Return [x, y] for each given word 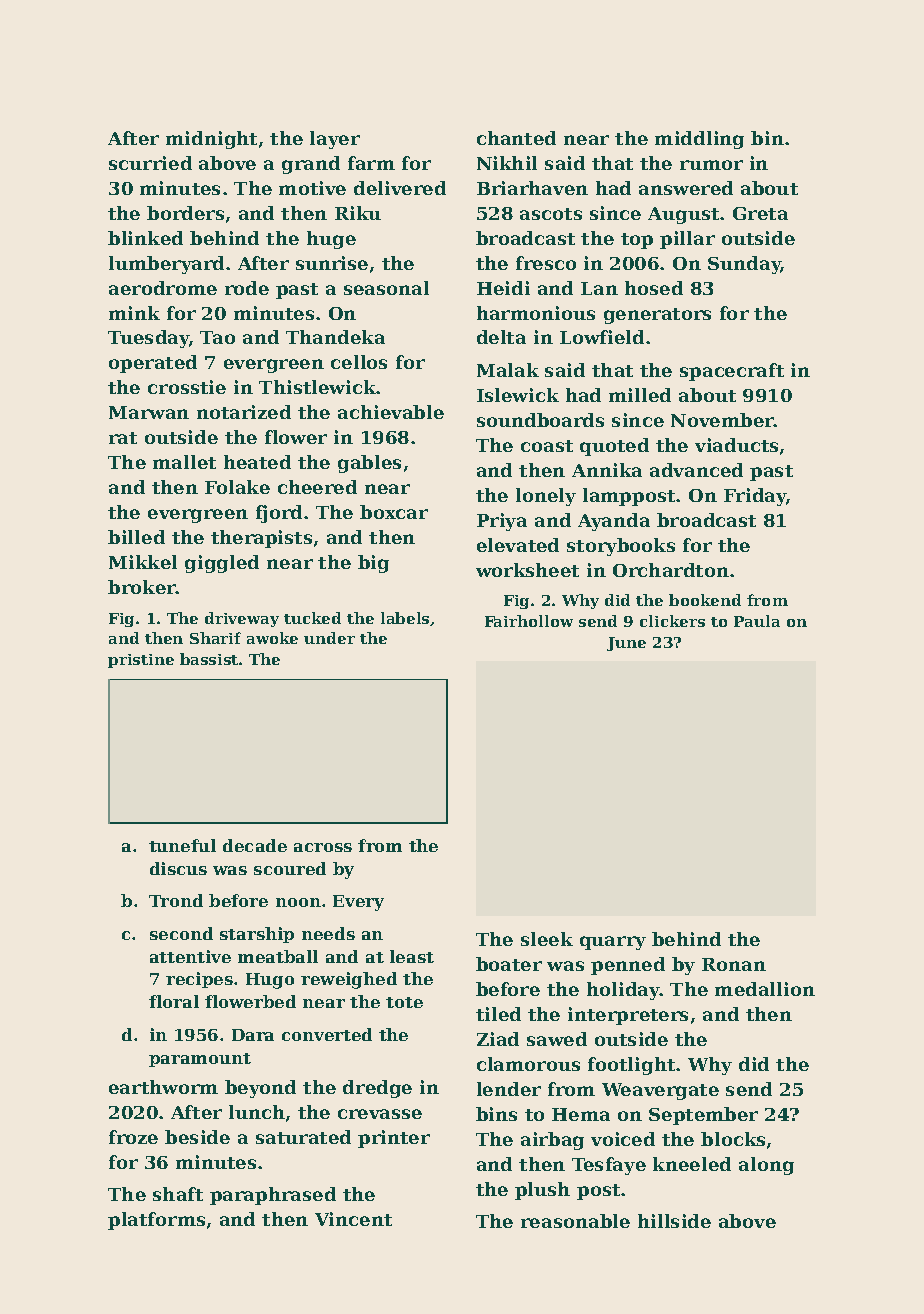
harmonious [536, 313]
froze [133, 1137]
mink [134, 313]
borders [185, 213]
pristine [141, 661]
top [637, 241]
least [412, 956]
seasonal [386, 288]
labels [405, 618]
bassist [209, 659]
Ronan [734, 964]
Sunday [744, 265]
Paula [757, 621]
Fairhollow [529, 621]
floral [174, 1001]
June [626, 644]
